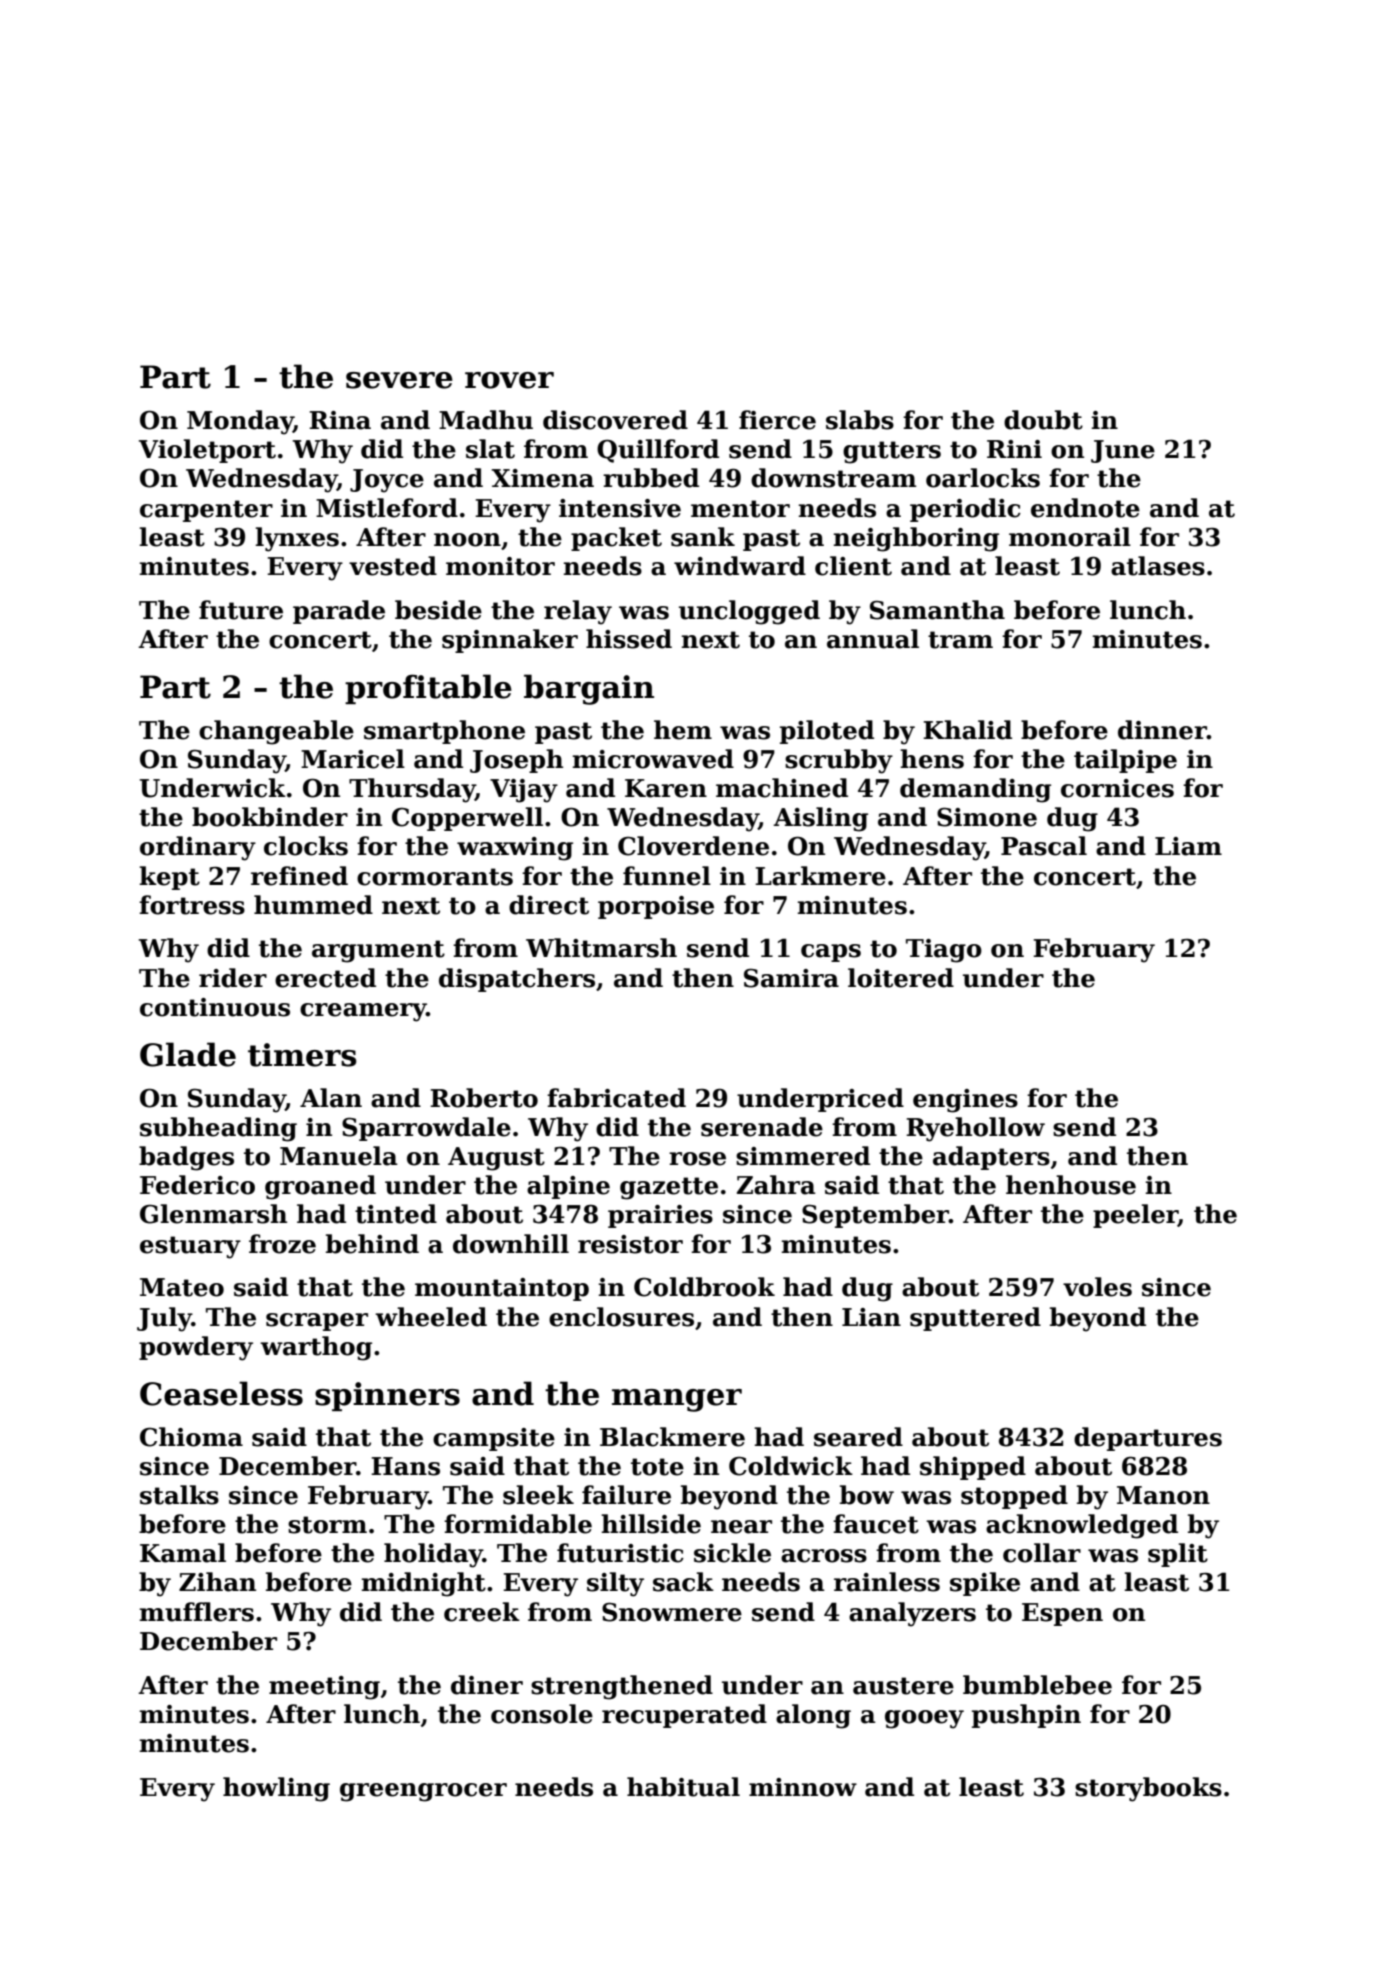 This screenshot has height=1969, width=1386. I want to click on acknowledged, so click(1082, 1526).
